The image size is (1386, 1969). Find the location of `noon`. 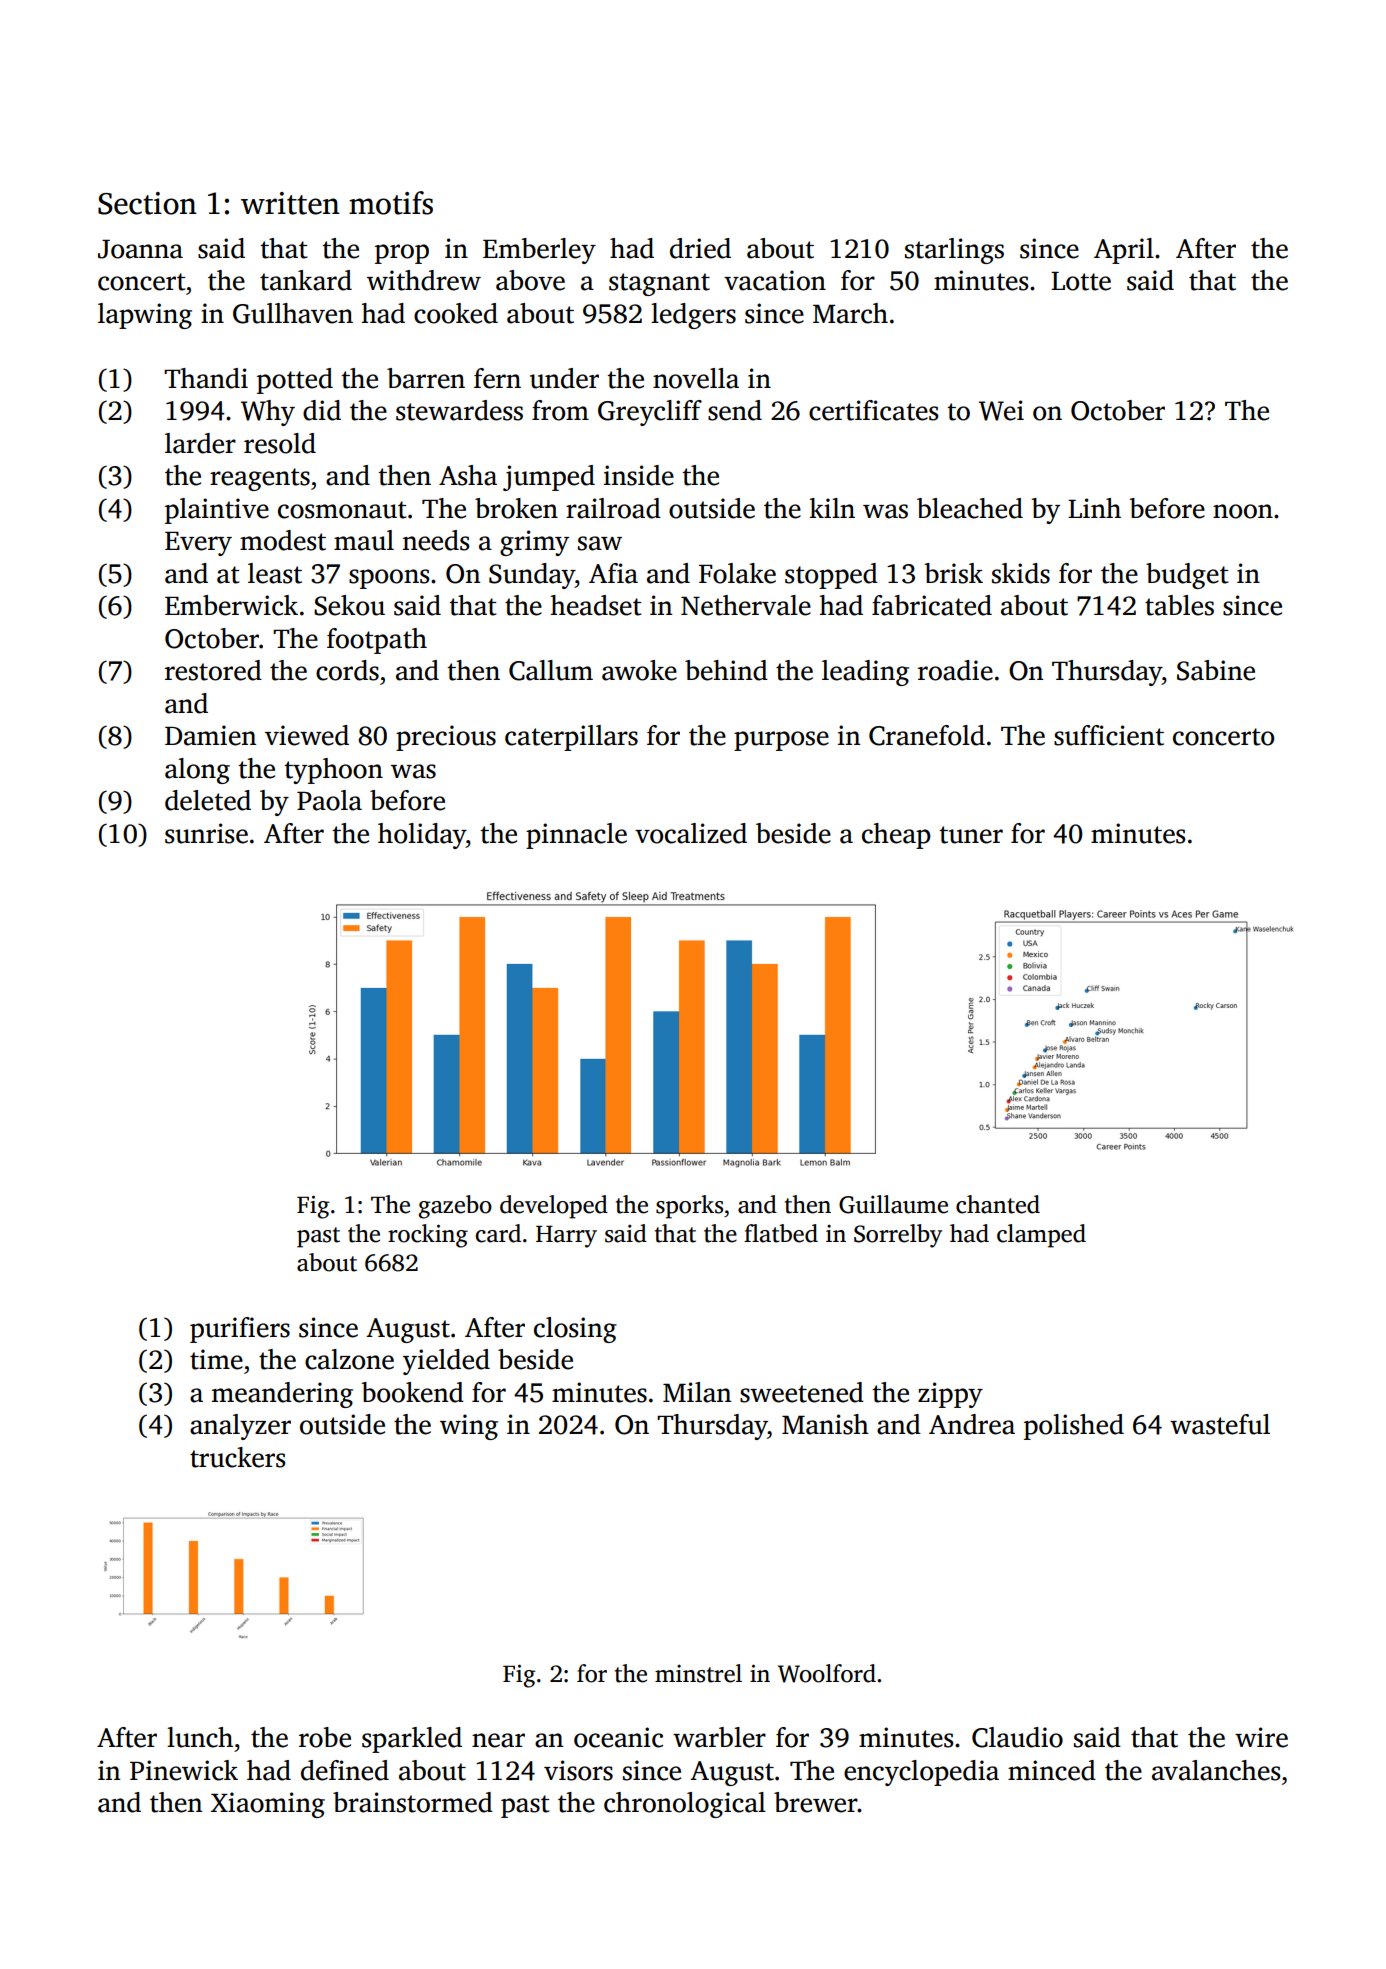

noon is located at coordinates (1243, 511).
